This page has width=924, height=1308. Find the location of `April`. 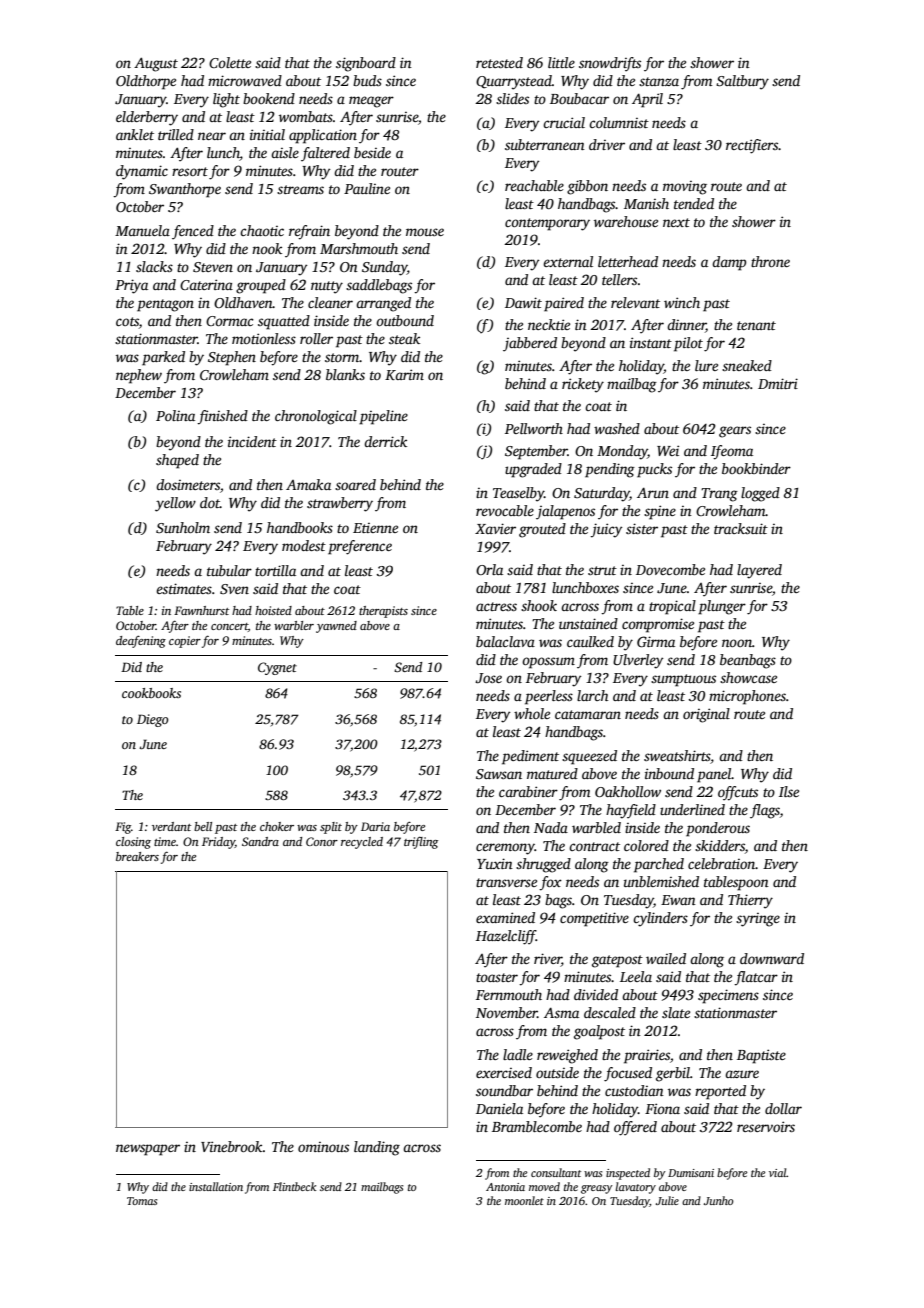

April is located at coordinates (647, 100).
